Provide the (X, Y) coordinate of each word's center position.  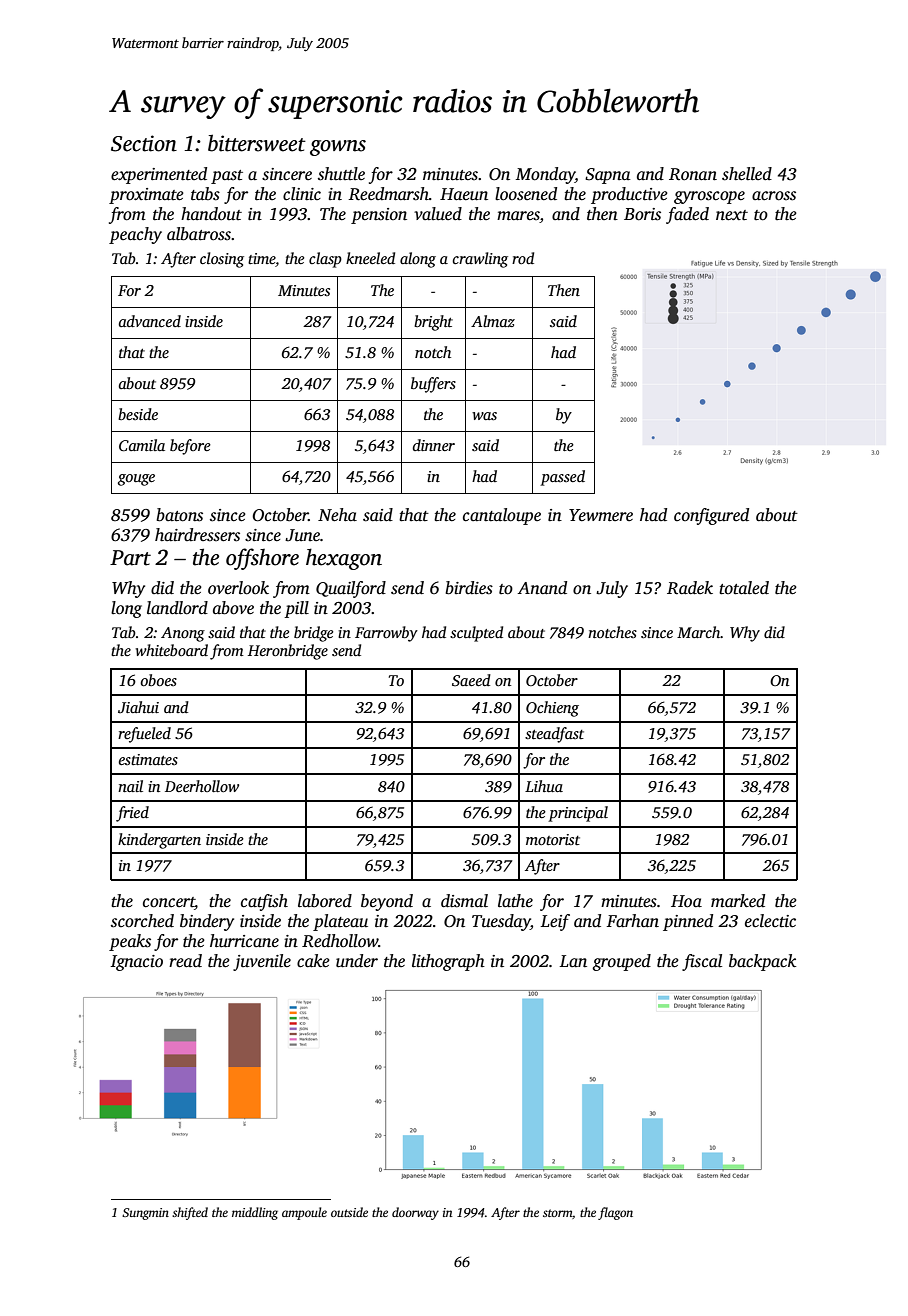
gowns (338, 148)
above (233, 608)
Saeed (471, 680)
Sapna (608, 176)
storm (558, 1214)
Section (144, 143)
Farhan (632, 921)
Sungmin (145, 1214)
